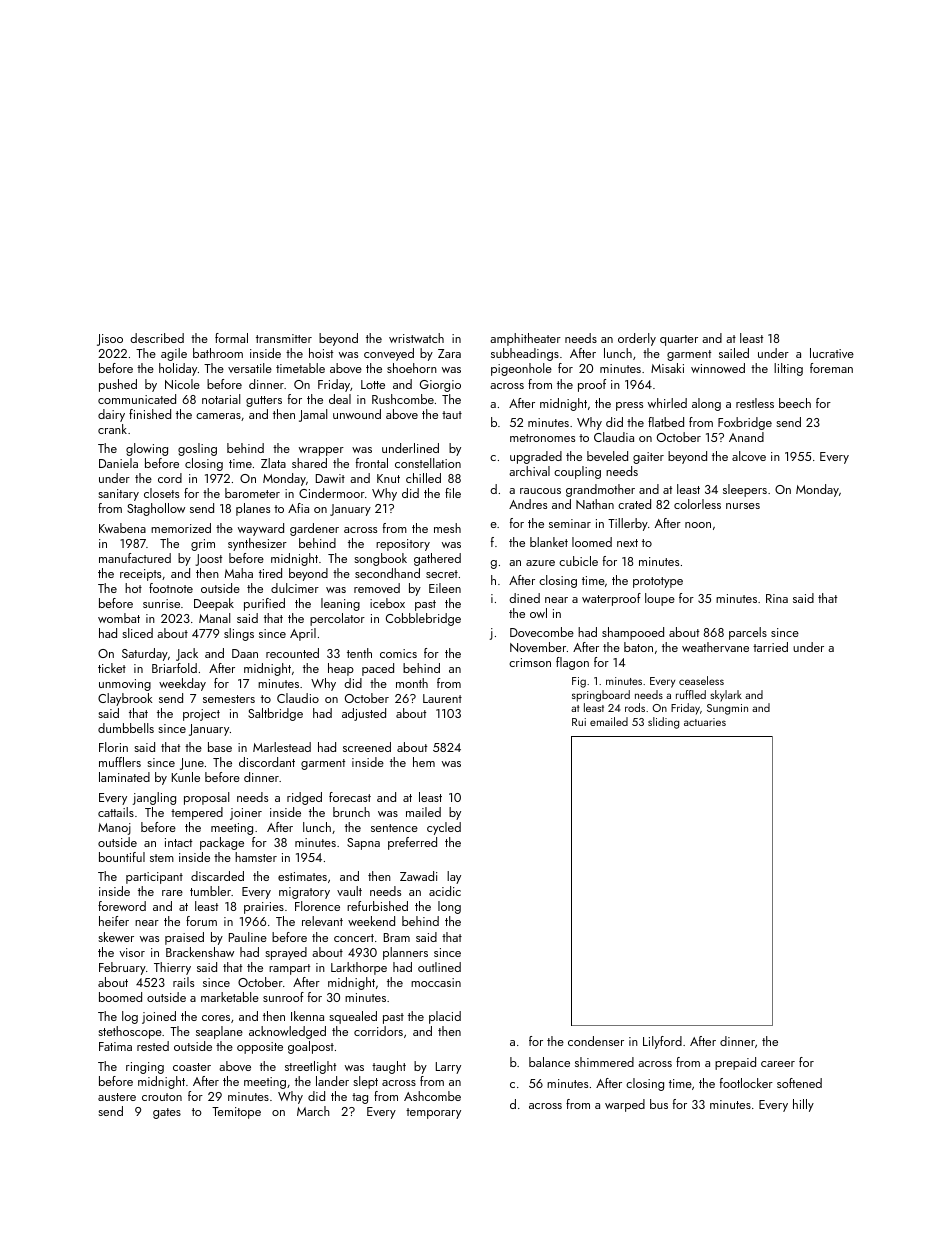 The image size is (952, 1233). I want to click on Giorgio, so click(440, 386).
